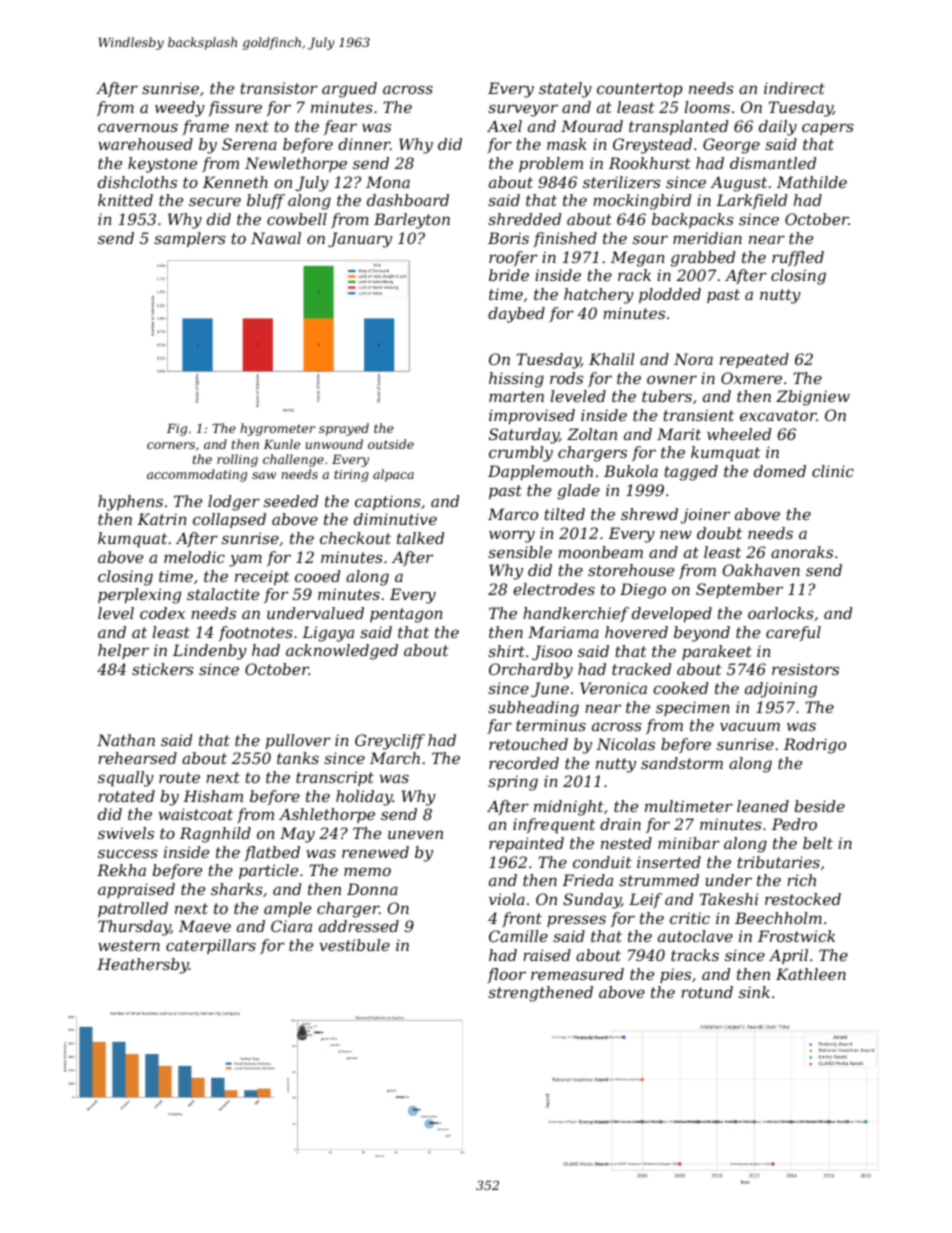  I want to click on excavator, so click(778, 415).
